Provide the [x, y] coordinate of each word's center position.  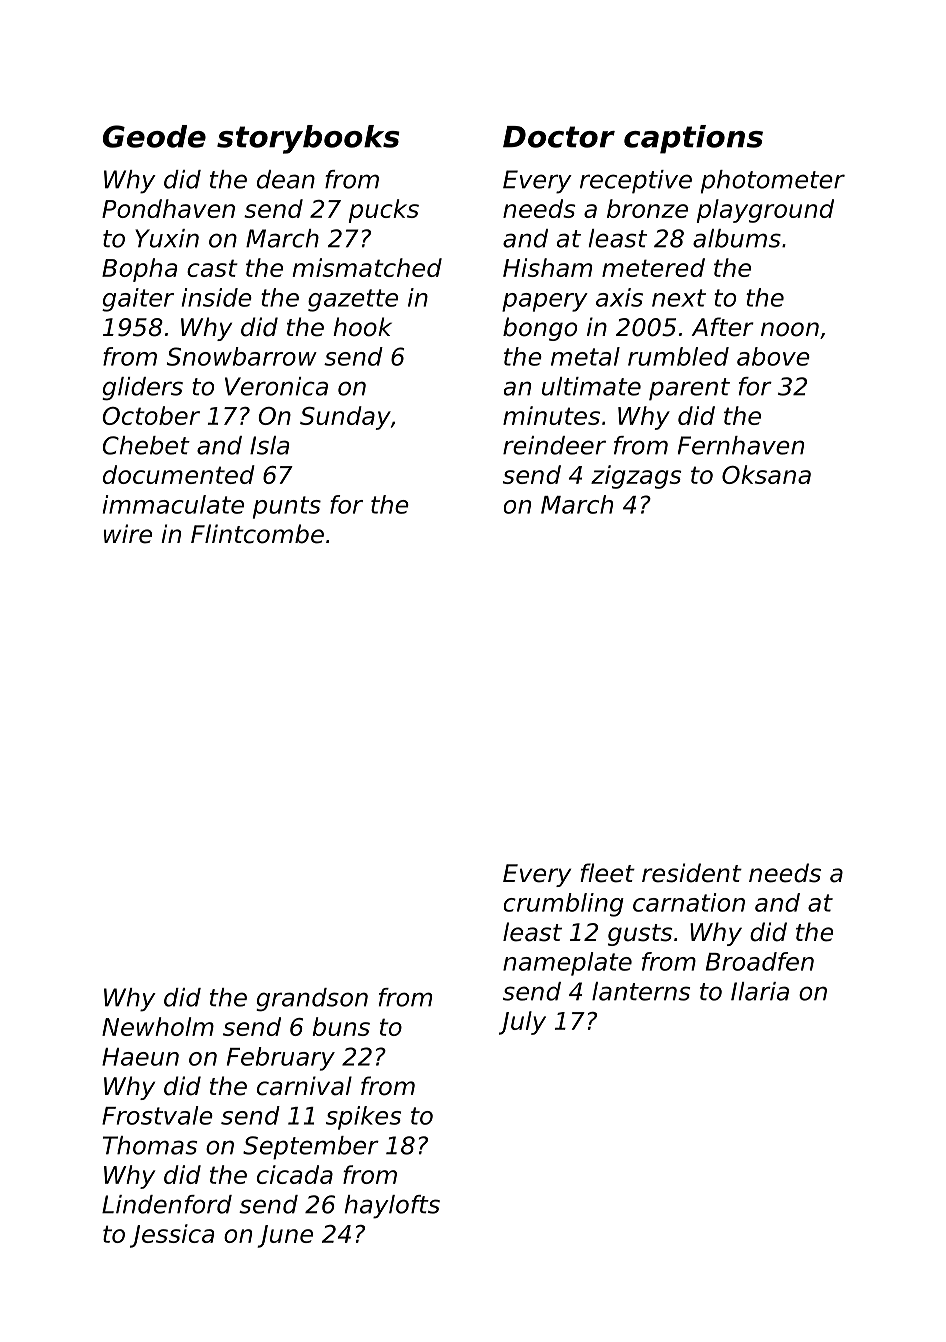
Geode [154, 136]
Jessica [172, 1236]
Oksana [766, 474]
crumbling [564, 905]
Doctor [559, 137]
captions [693, 139]
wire [128, 534]
